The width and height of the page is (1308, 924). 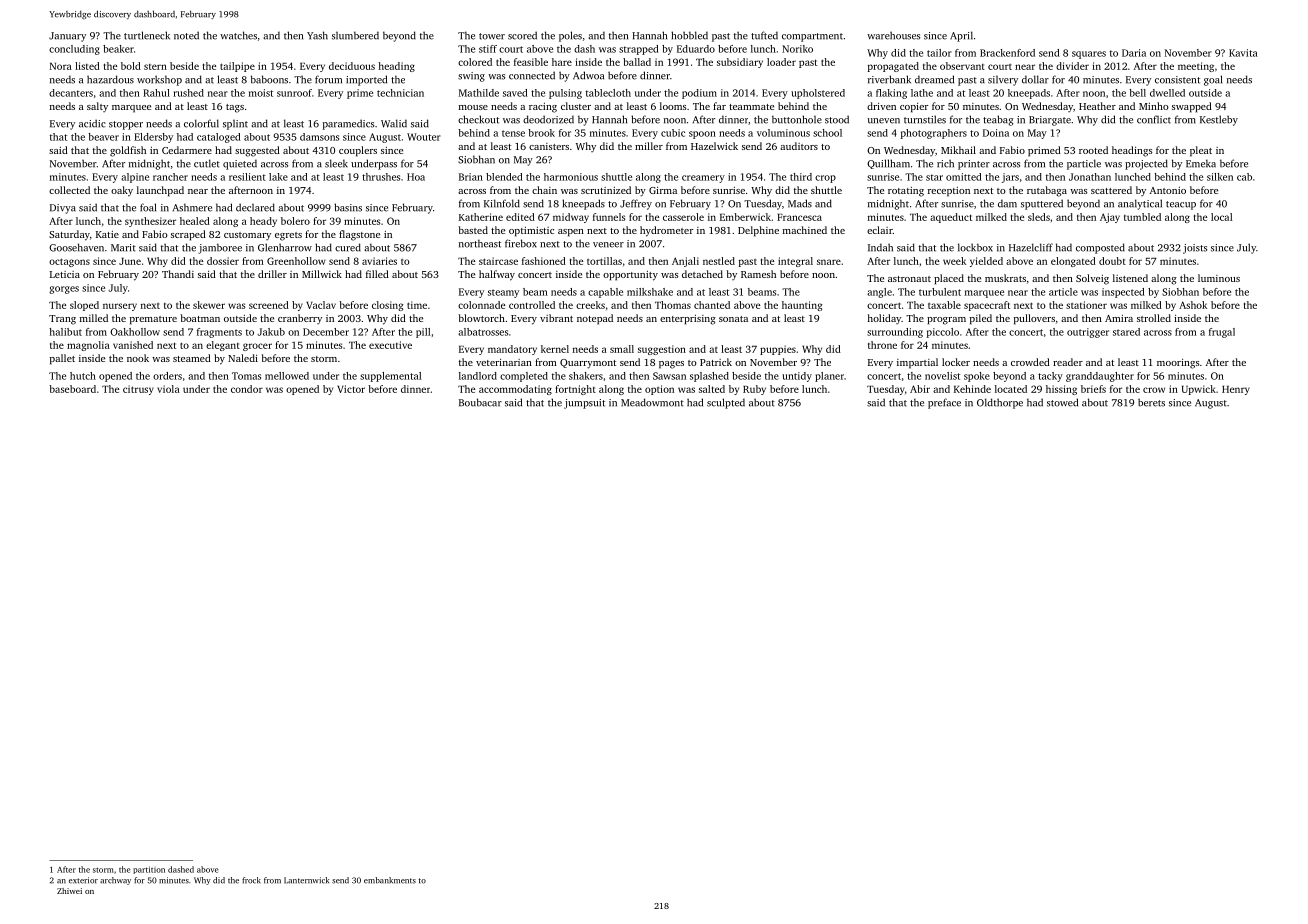 What do you see at coordinates (69, 891) in the page?
I see `Zhiwei` at bounding box center [69, 891].
